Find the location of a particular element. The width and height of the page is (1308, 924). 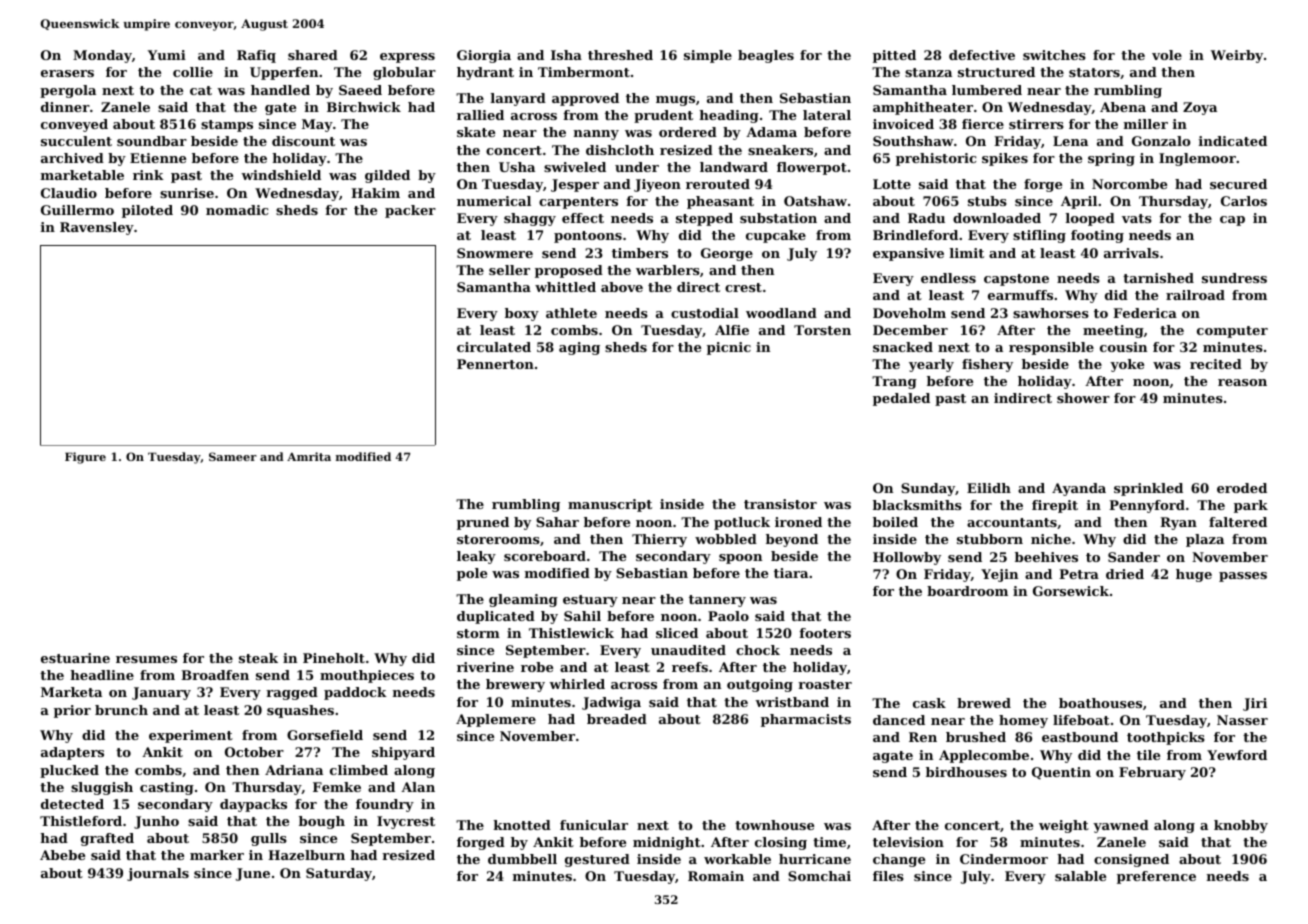

files is located at coordinates (888, 876).
